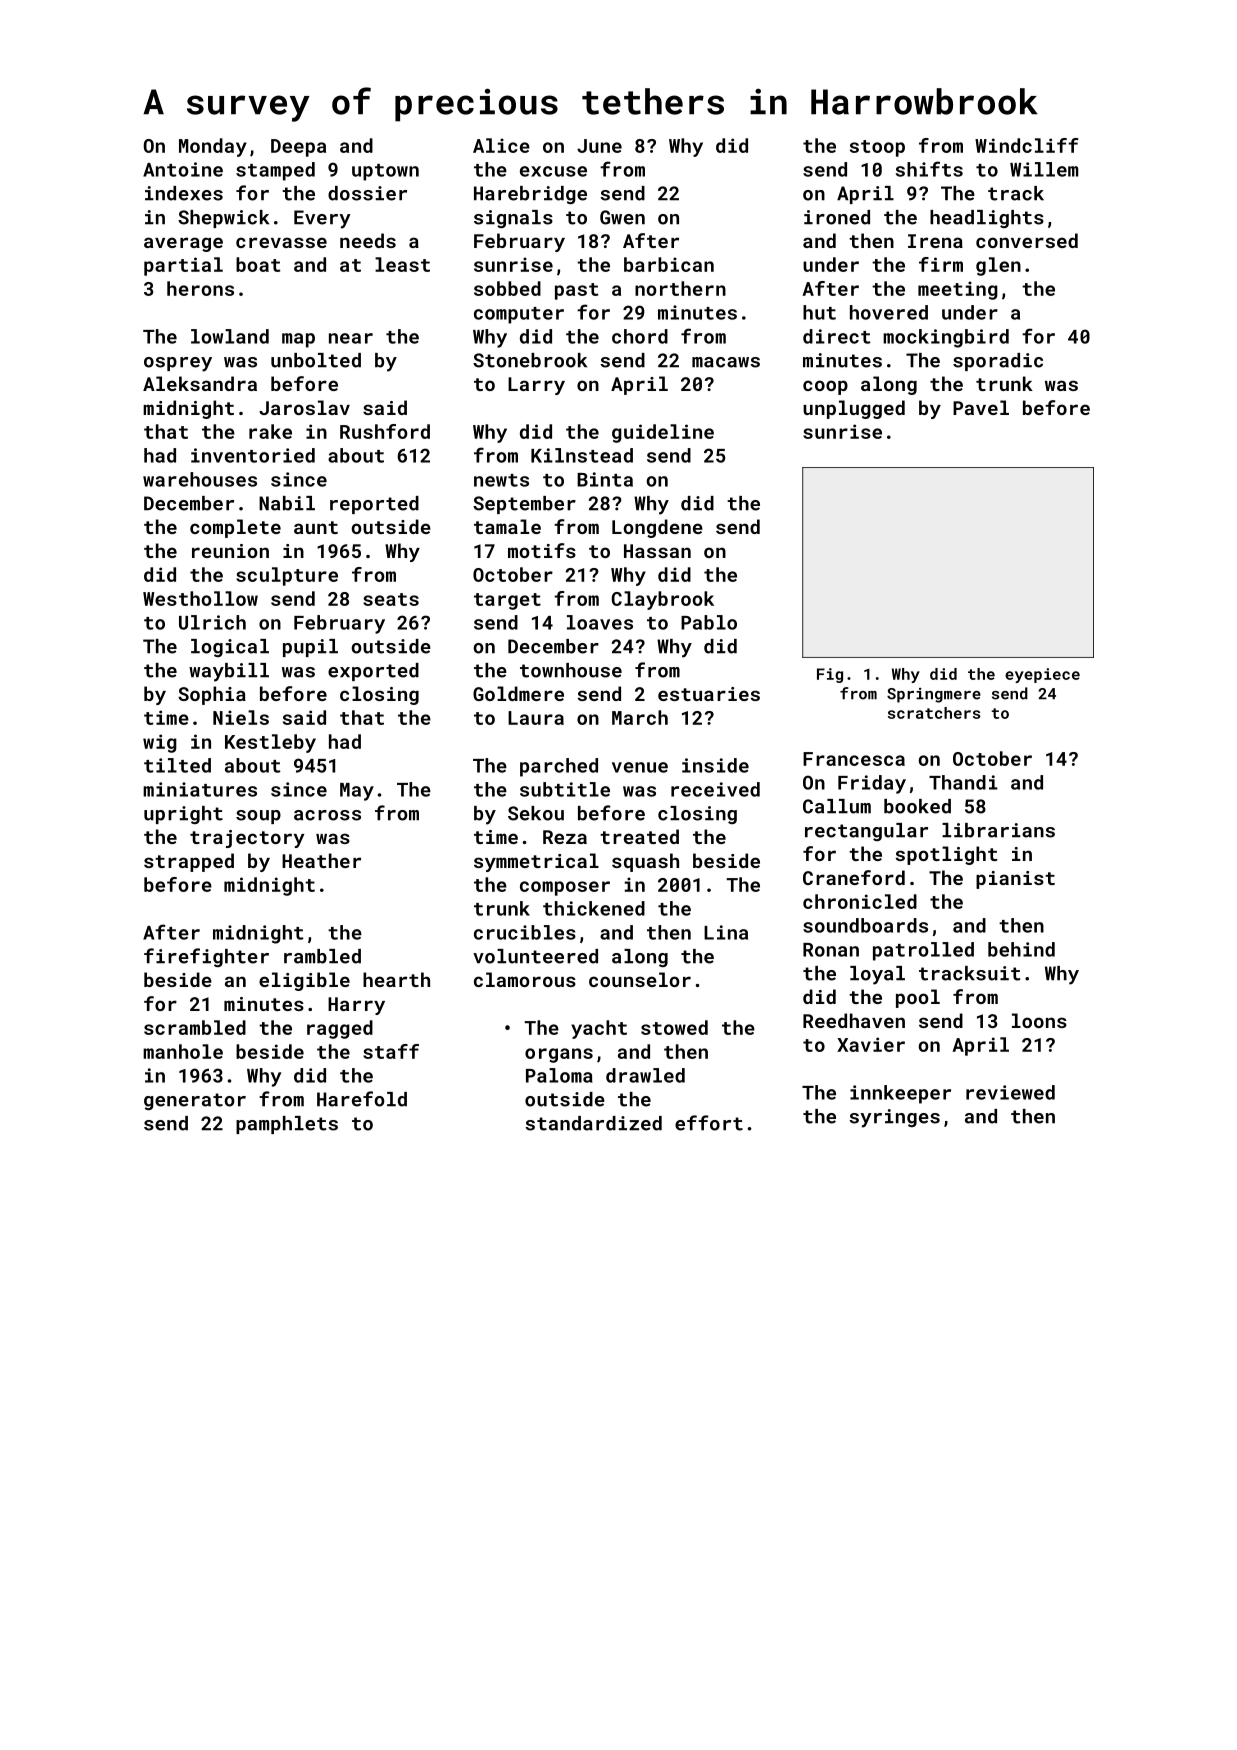 The width and height of the document is (1237, 1750). Describe the element at coordinates (281, 242) in the document. I see `crevasse` at that location.
